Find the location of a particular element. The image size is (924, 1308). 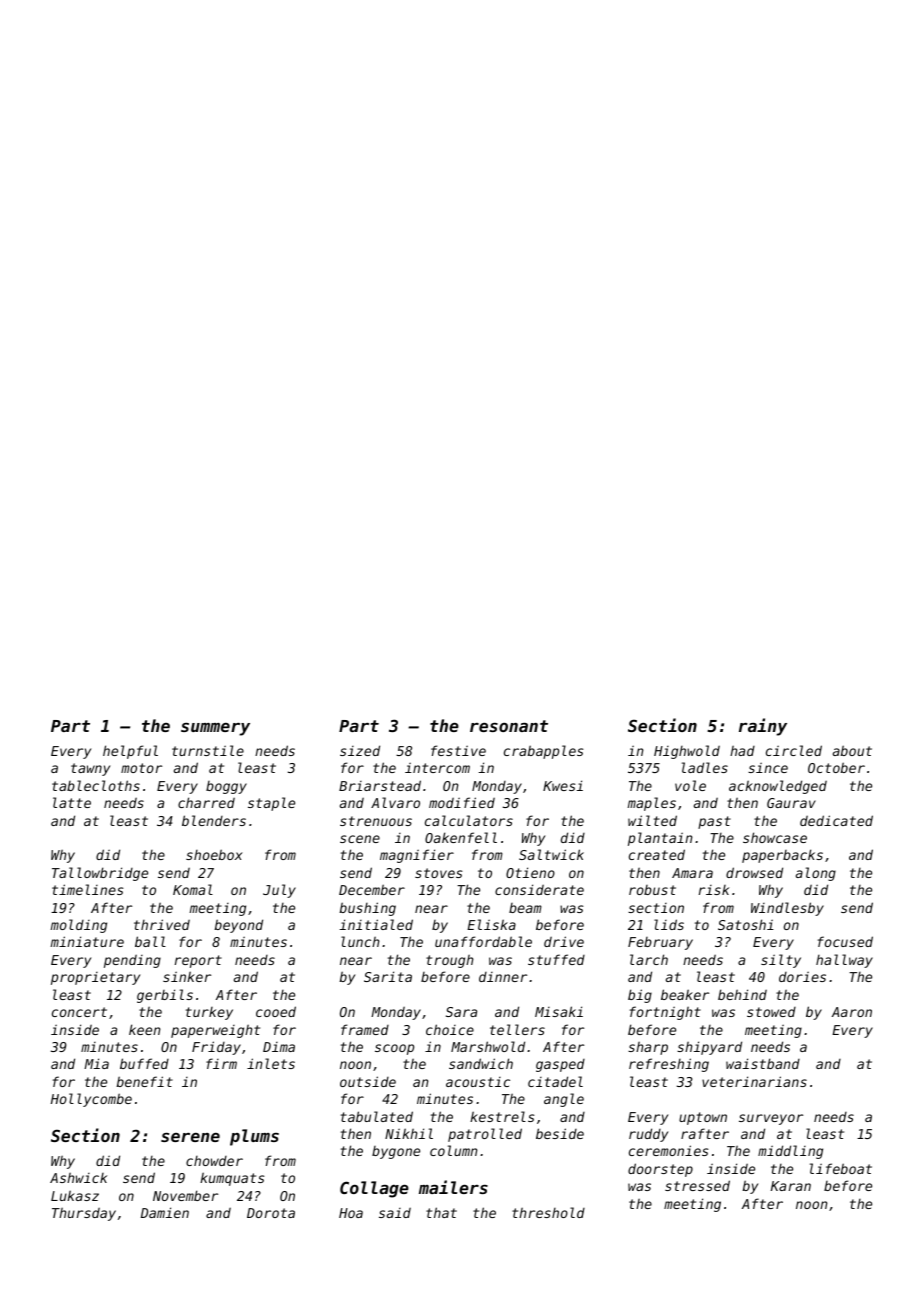

rainy is located at coordinates (763, 727).
